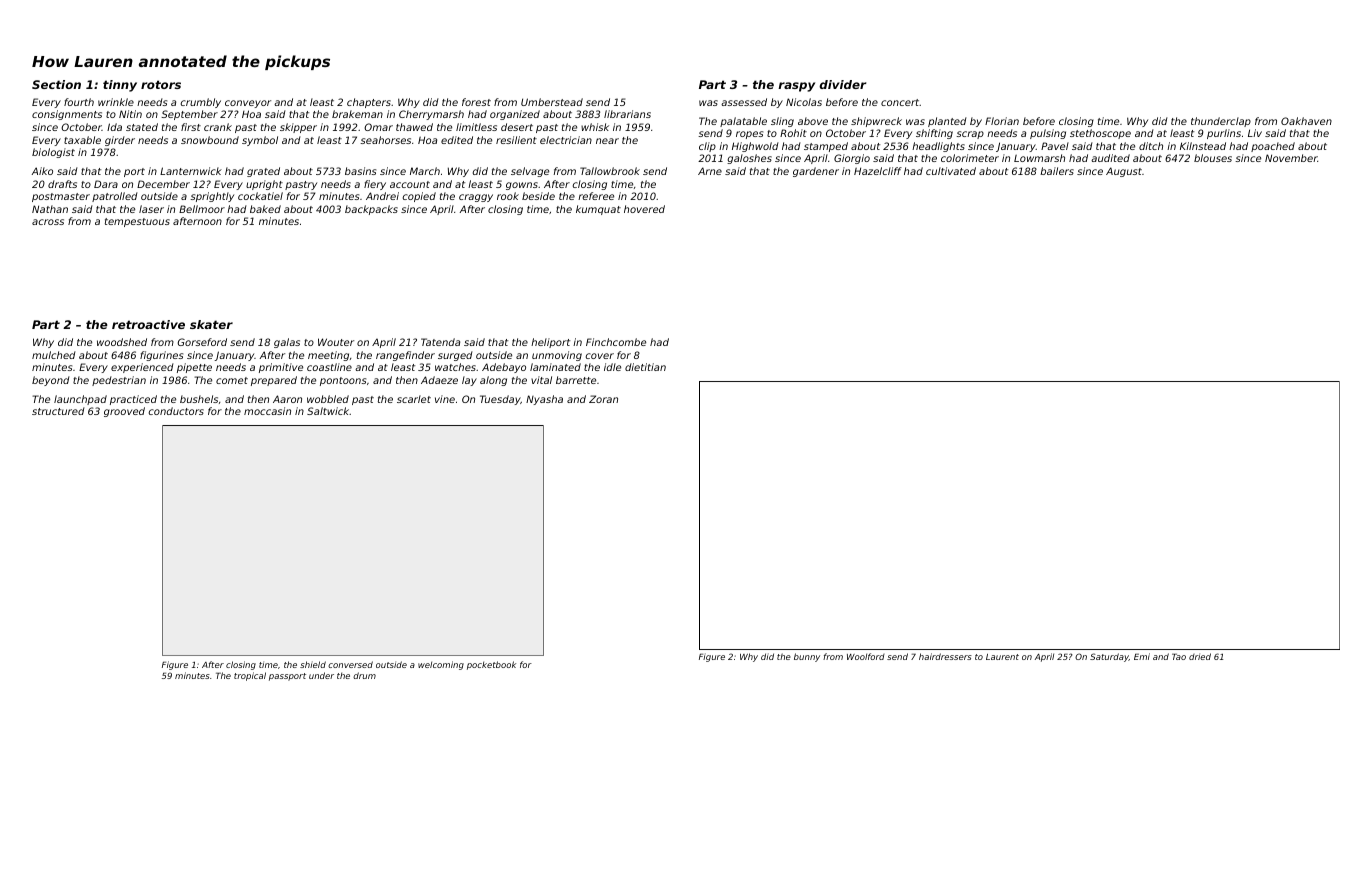  I want to click on dried, so click(1200, 656).
